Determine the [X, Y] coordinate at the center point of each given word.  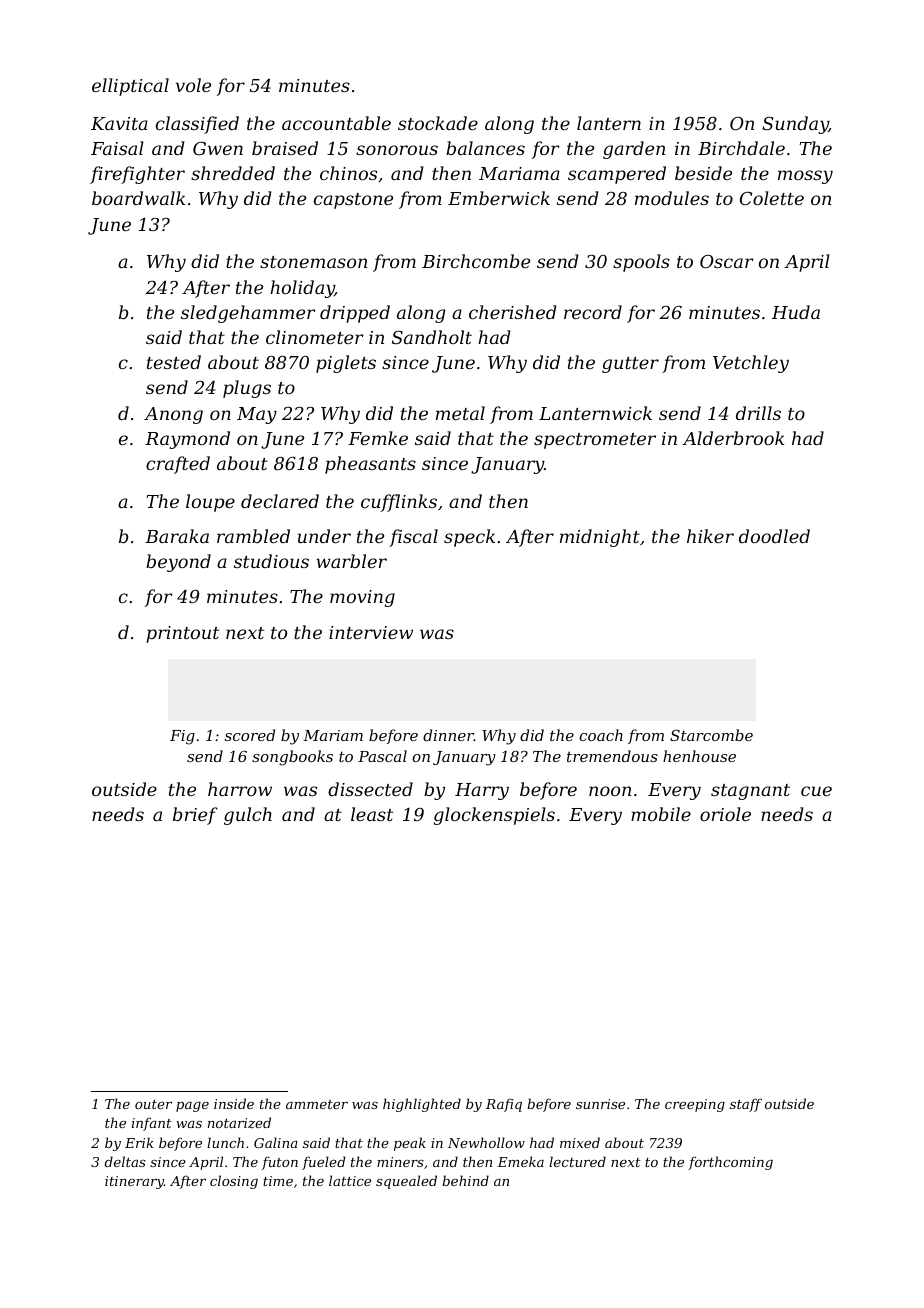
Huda [796, 312]
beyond [178, 563]
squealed [406, 1182]
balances [485, 148]
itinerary [134, 1182]
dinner [448, 735]
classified [197, 125]
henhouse [699, 756]
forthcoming [730, 1163]
